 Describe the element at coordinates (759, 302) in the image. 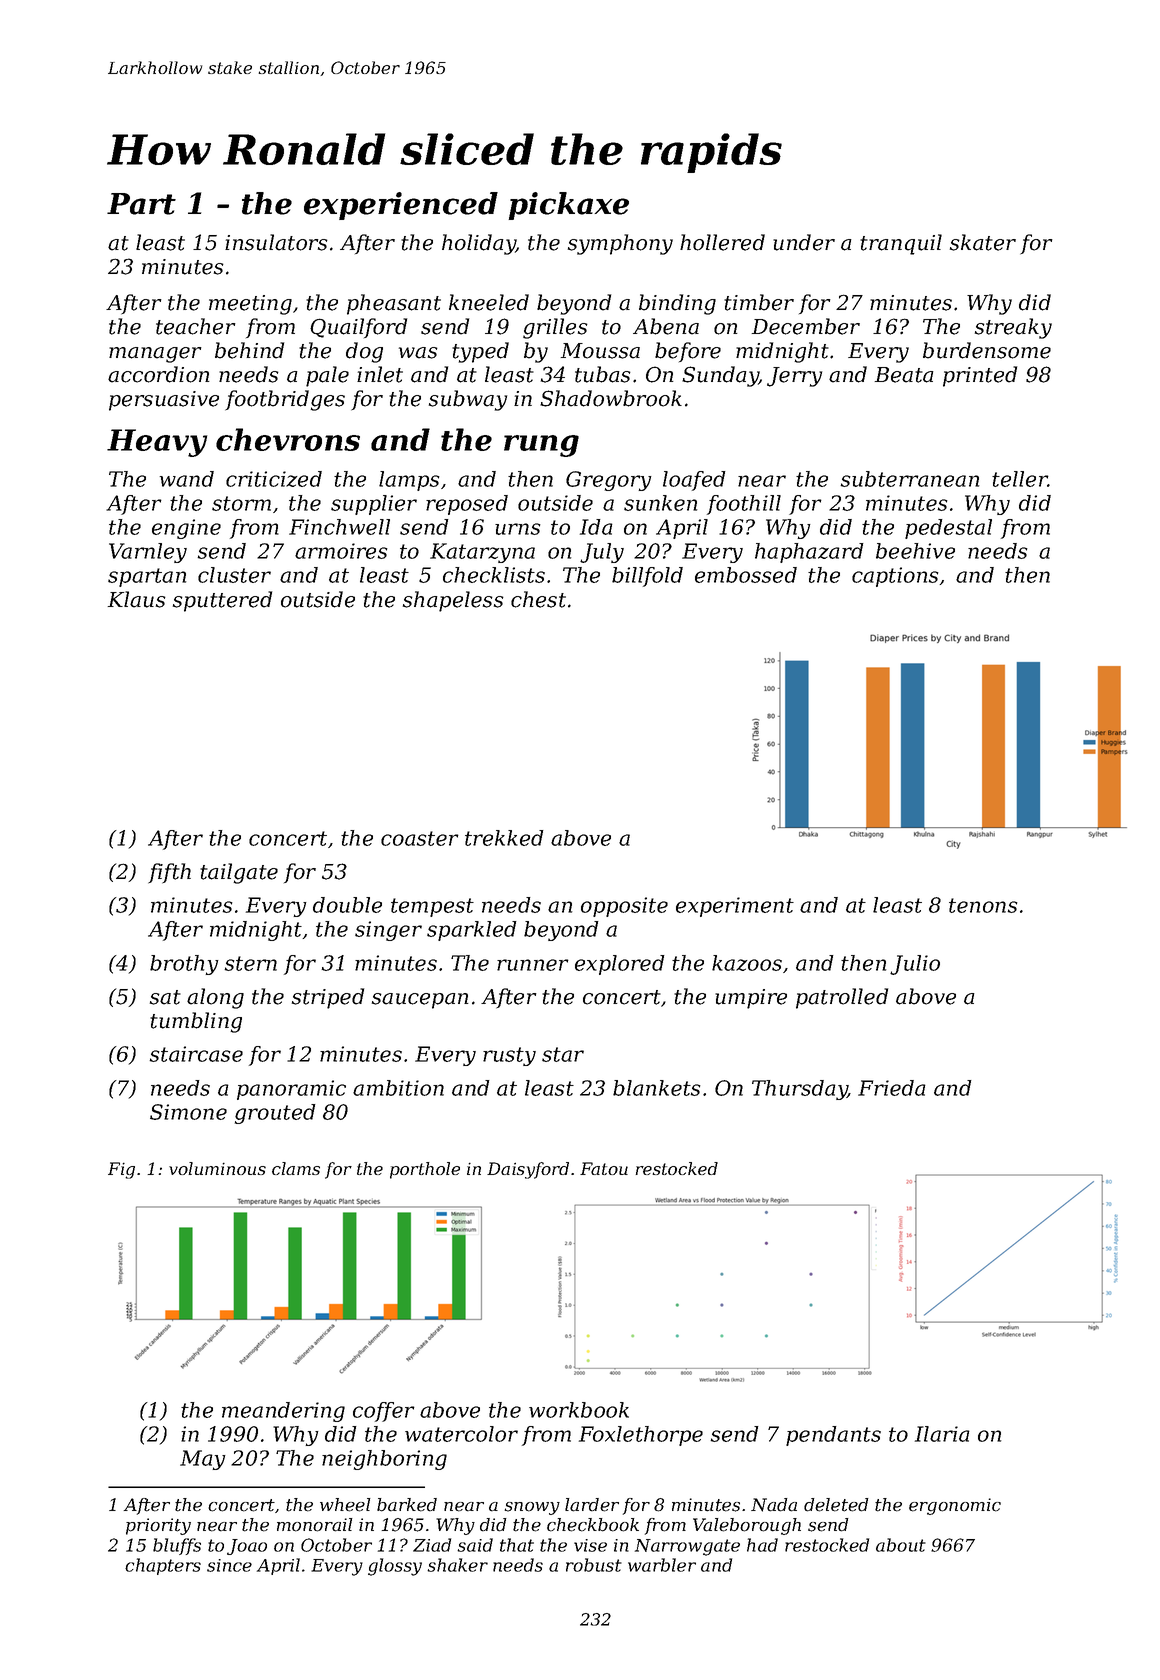

I see `timber` at that location.
